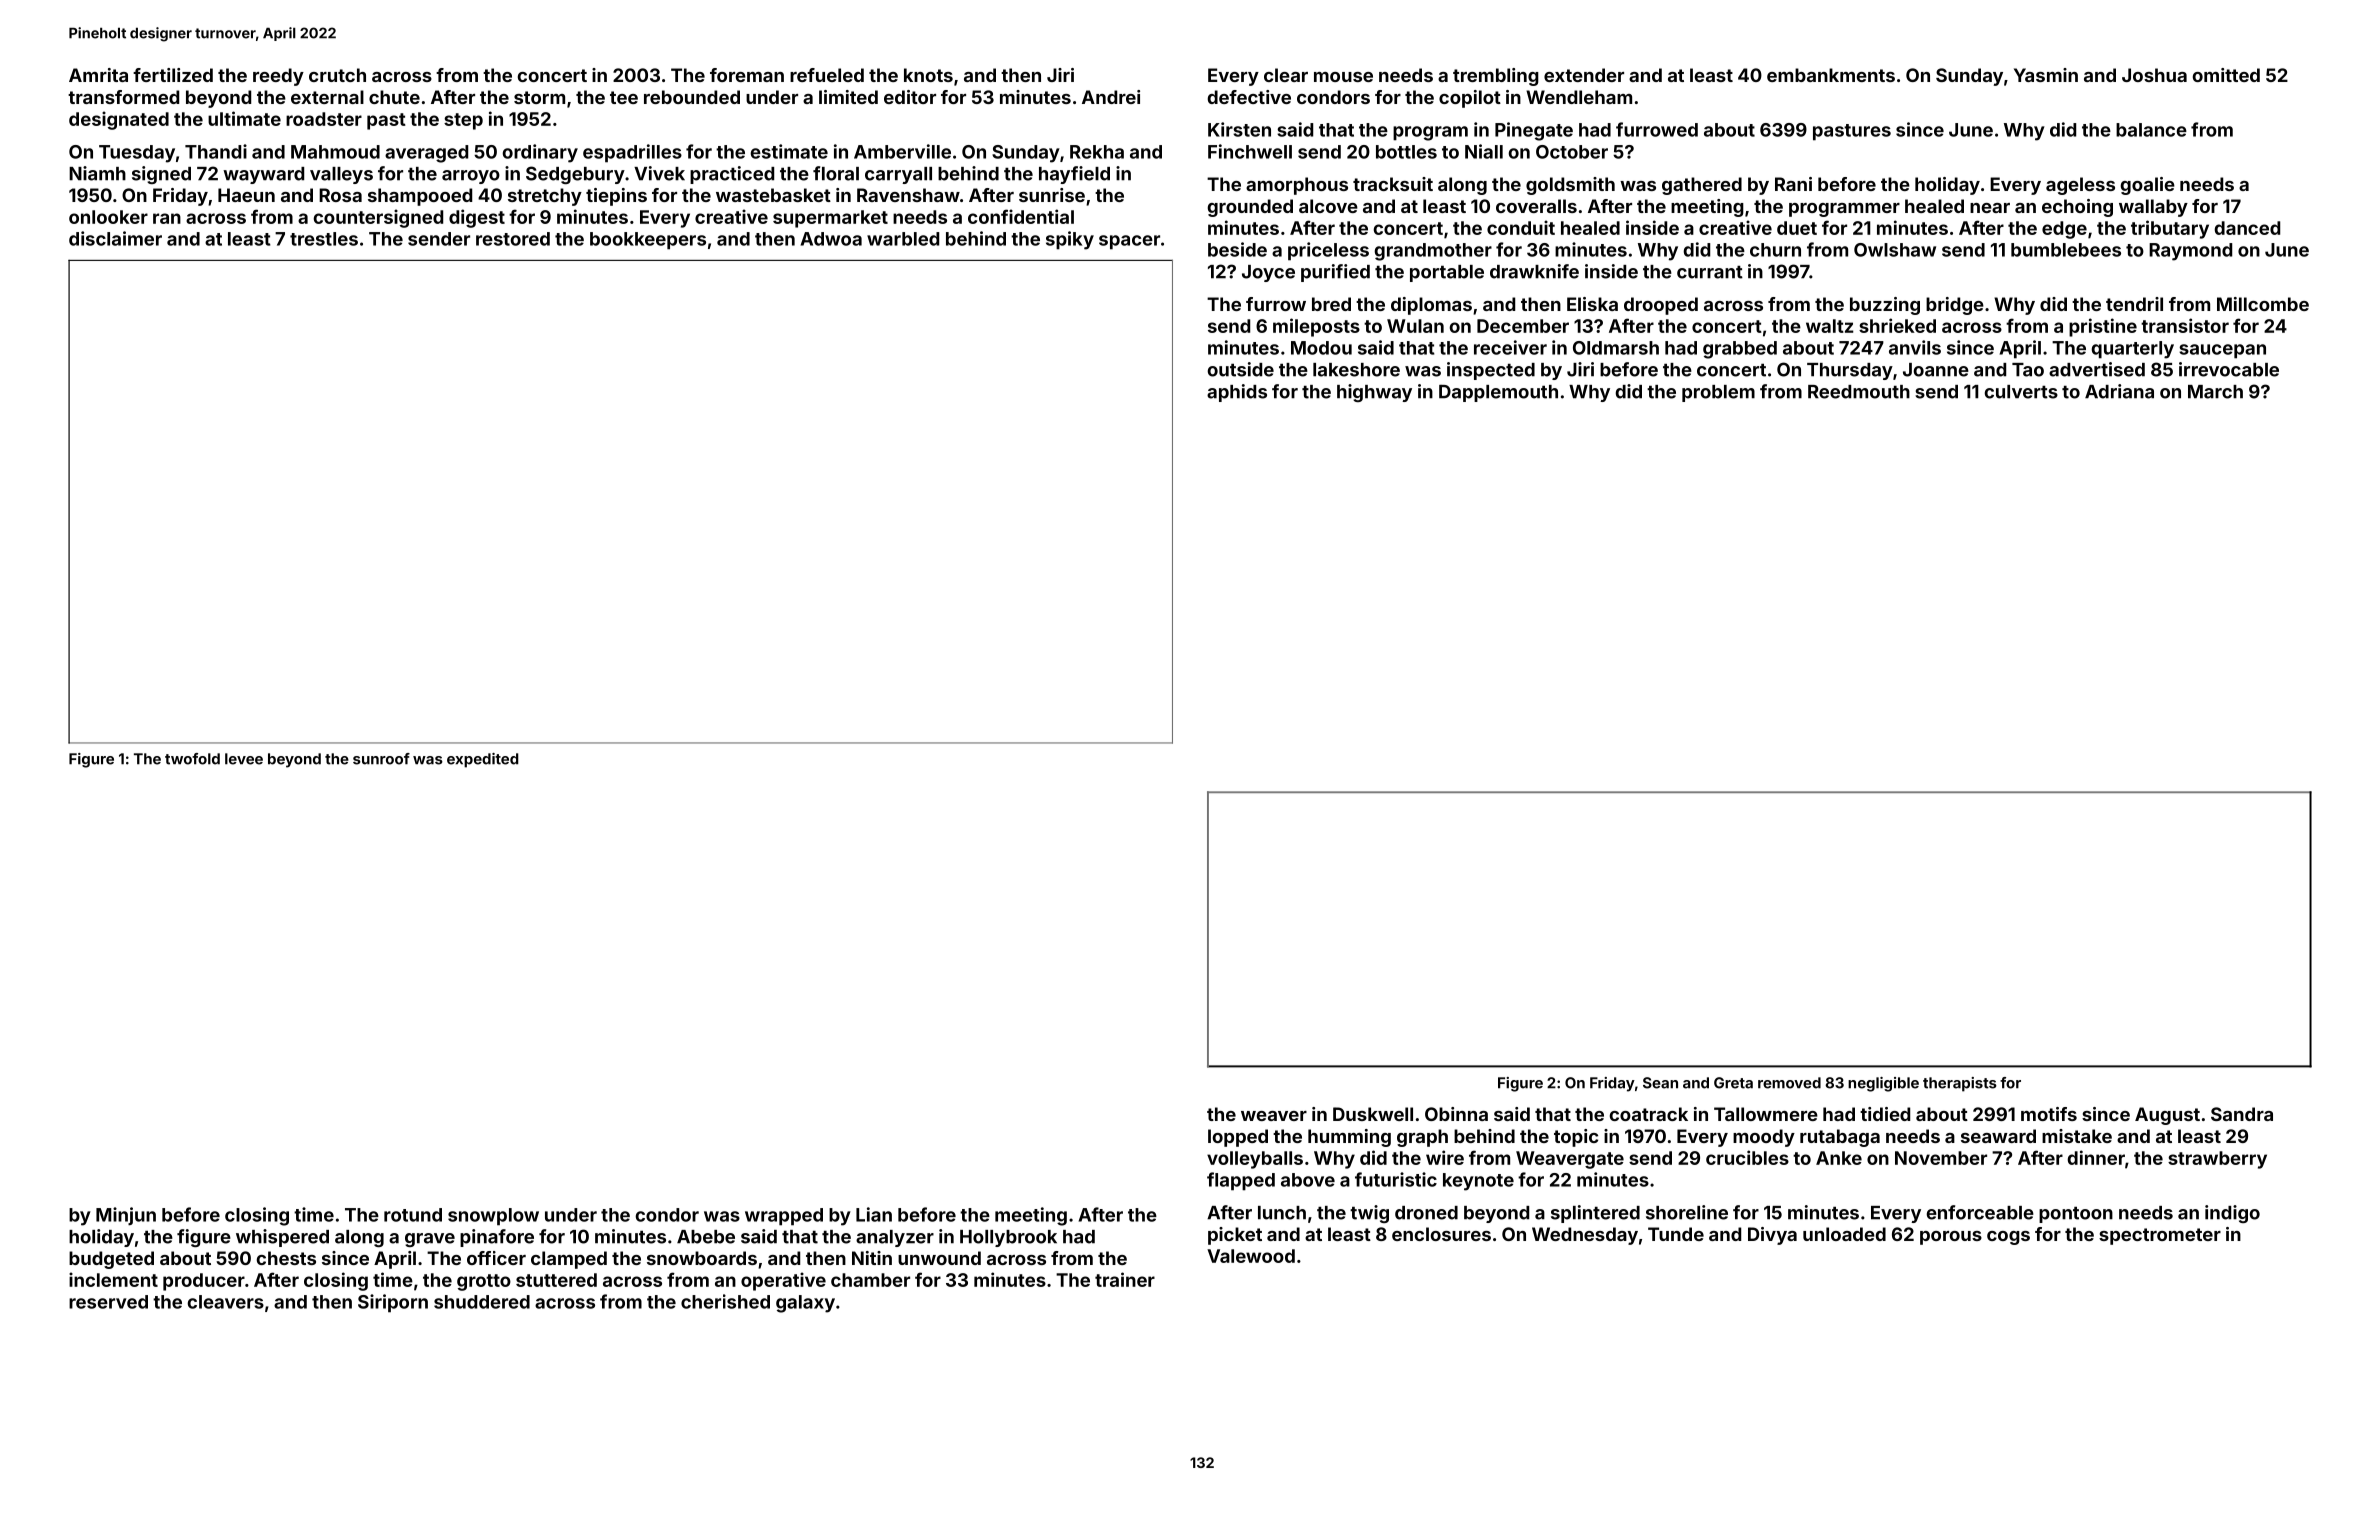 The width and height of the image is (2380, 1540). Describe the element at coordinates (747, 75) in the image. I see `foreman` at that location.
